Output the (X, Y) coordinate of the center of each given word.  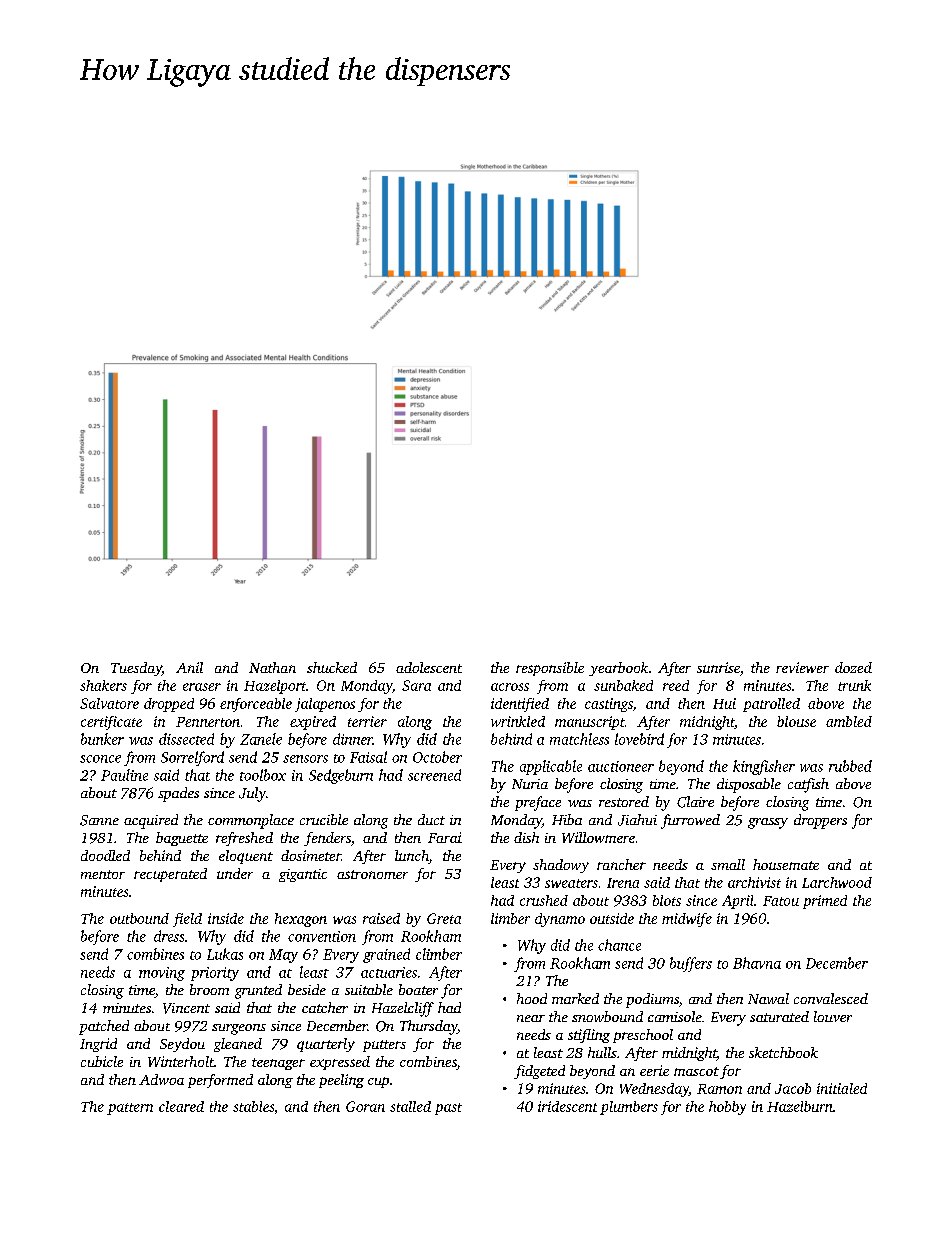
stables (253, 1106)
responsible (550, 669)
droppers (820, 821)
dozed (853, 667)
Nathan (272, 667)
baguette (182, 839)
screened (434, 775)
